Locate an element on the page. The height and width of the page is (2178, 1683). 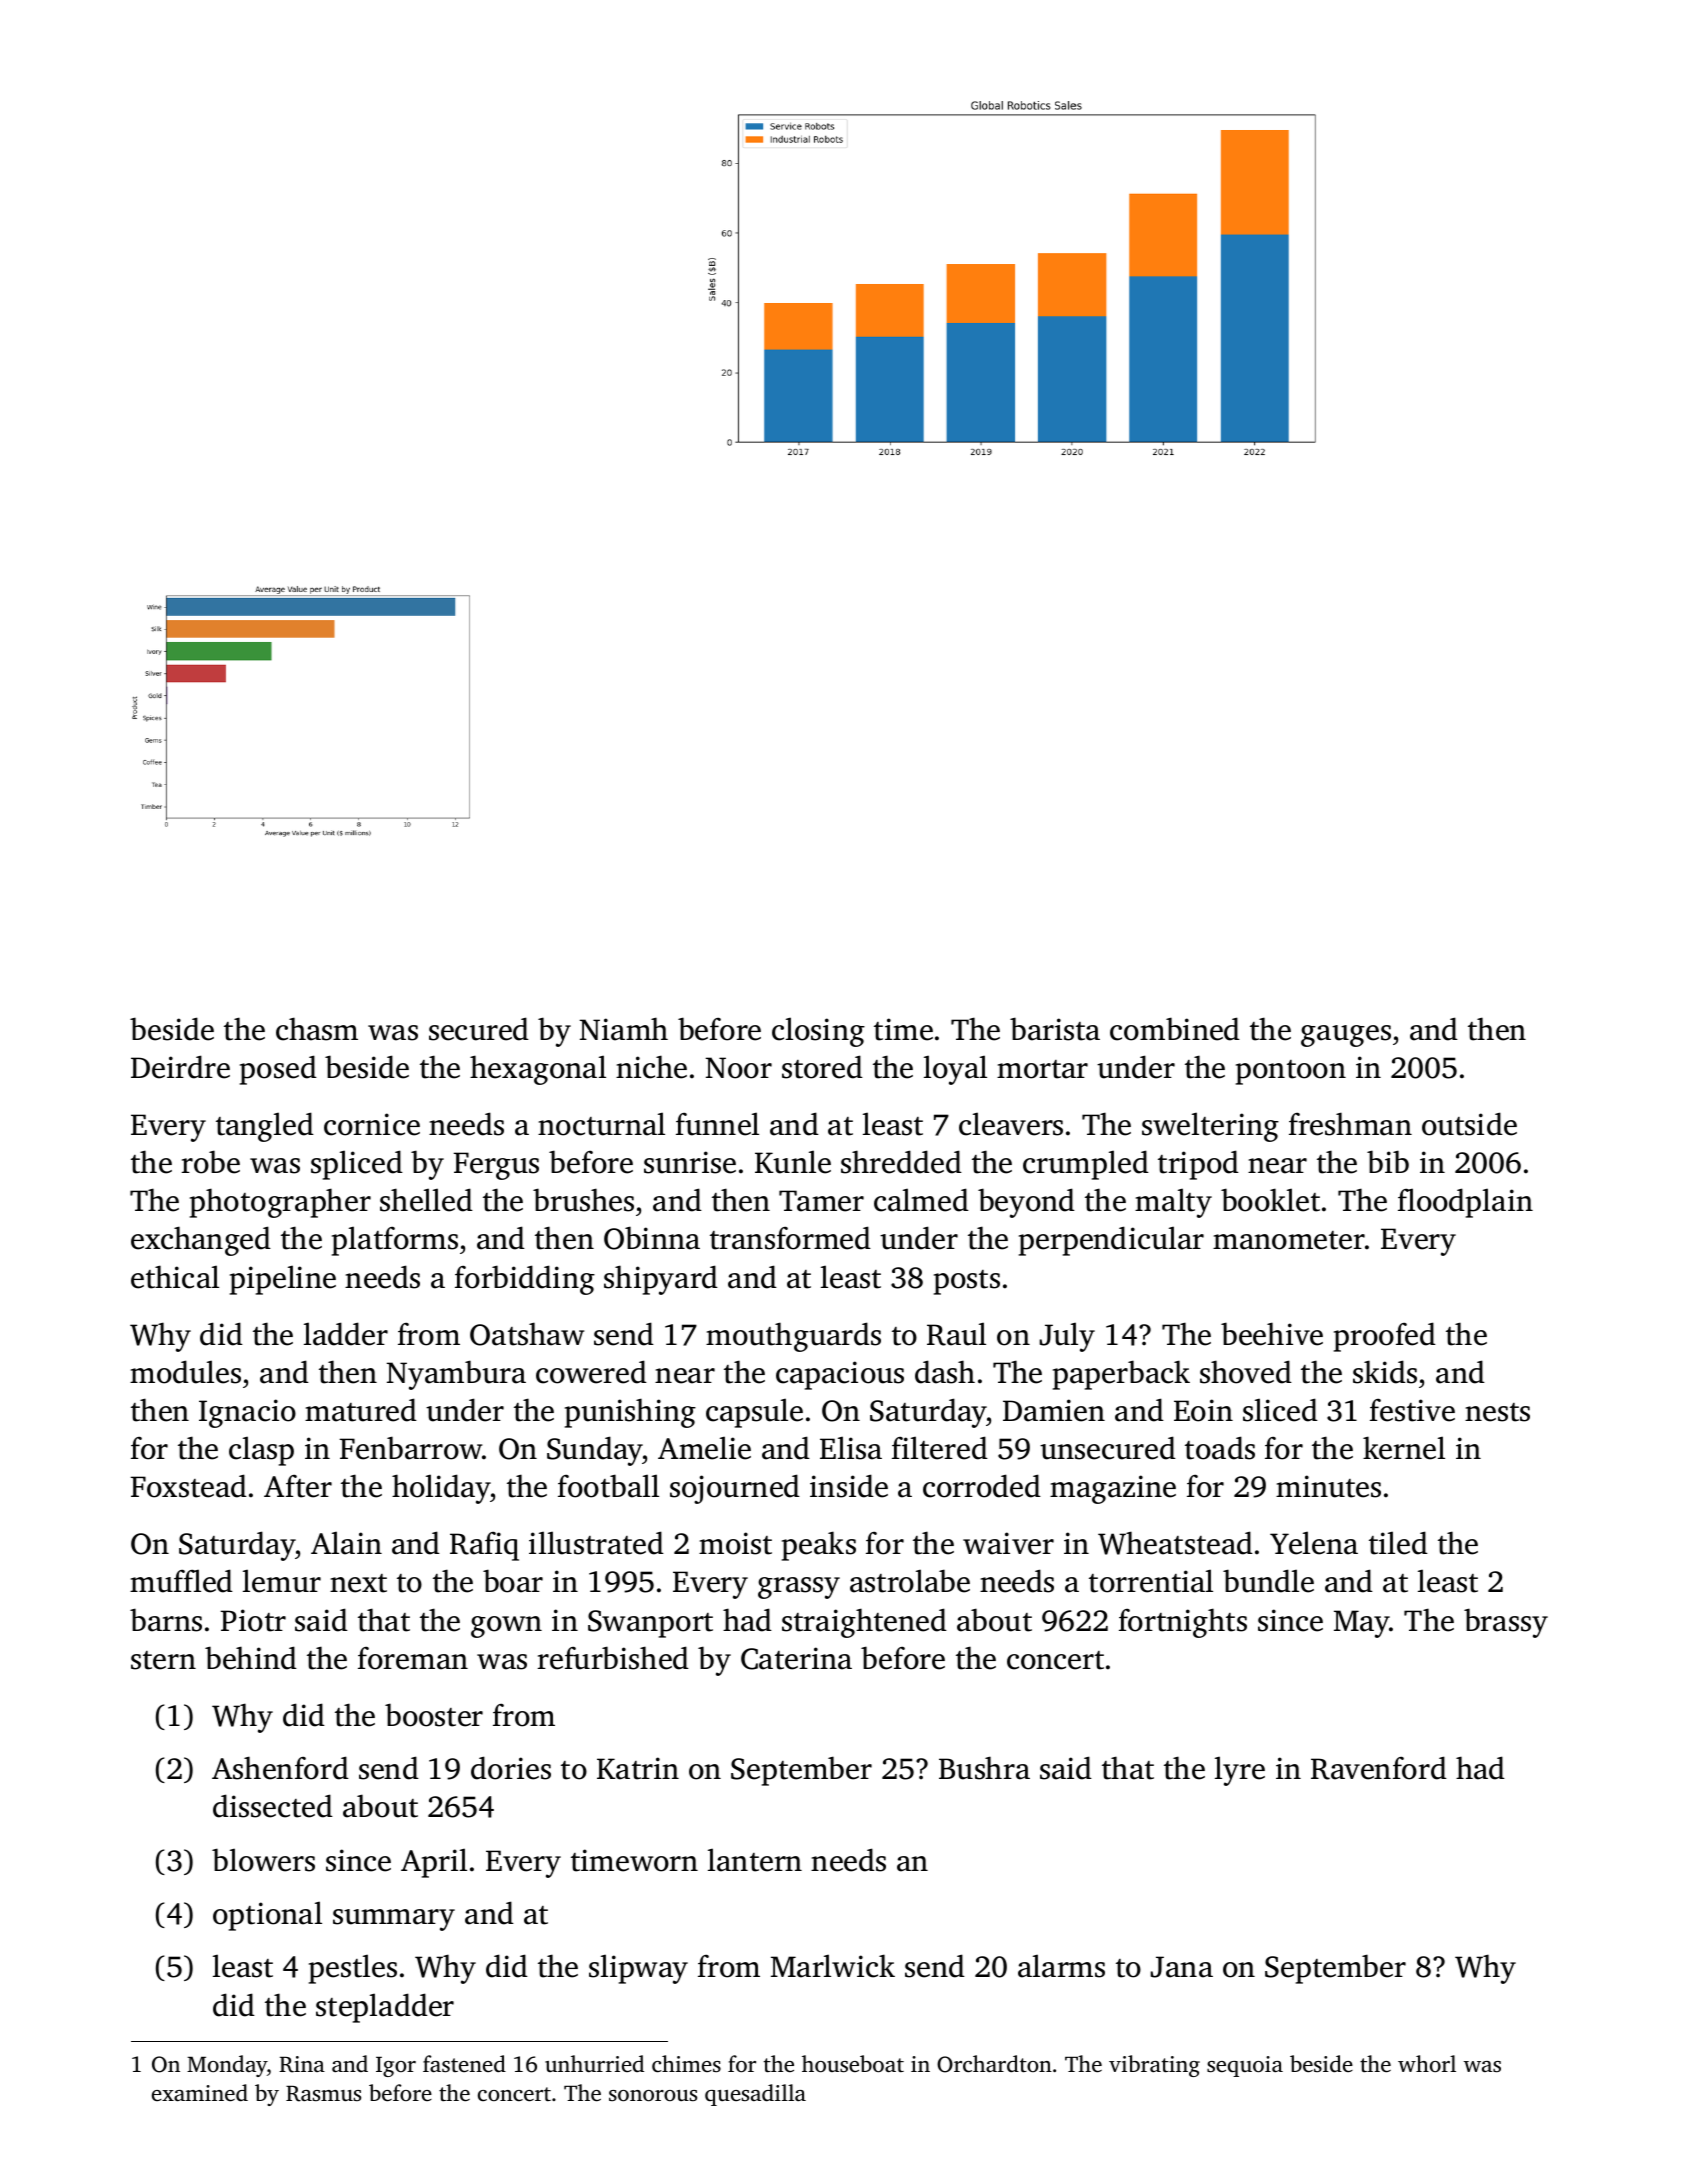
shipyard is located at coordinates (661, 1280).
